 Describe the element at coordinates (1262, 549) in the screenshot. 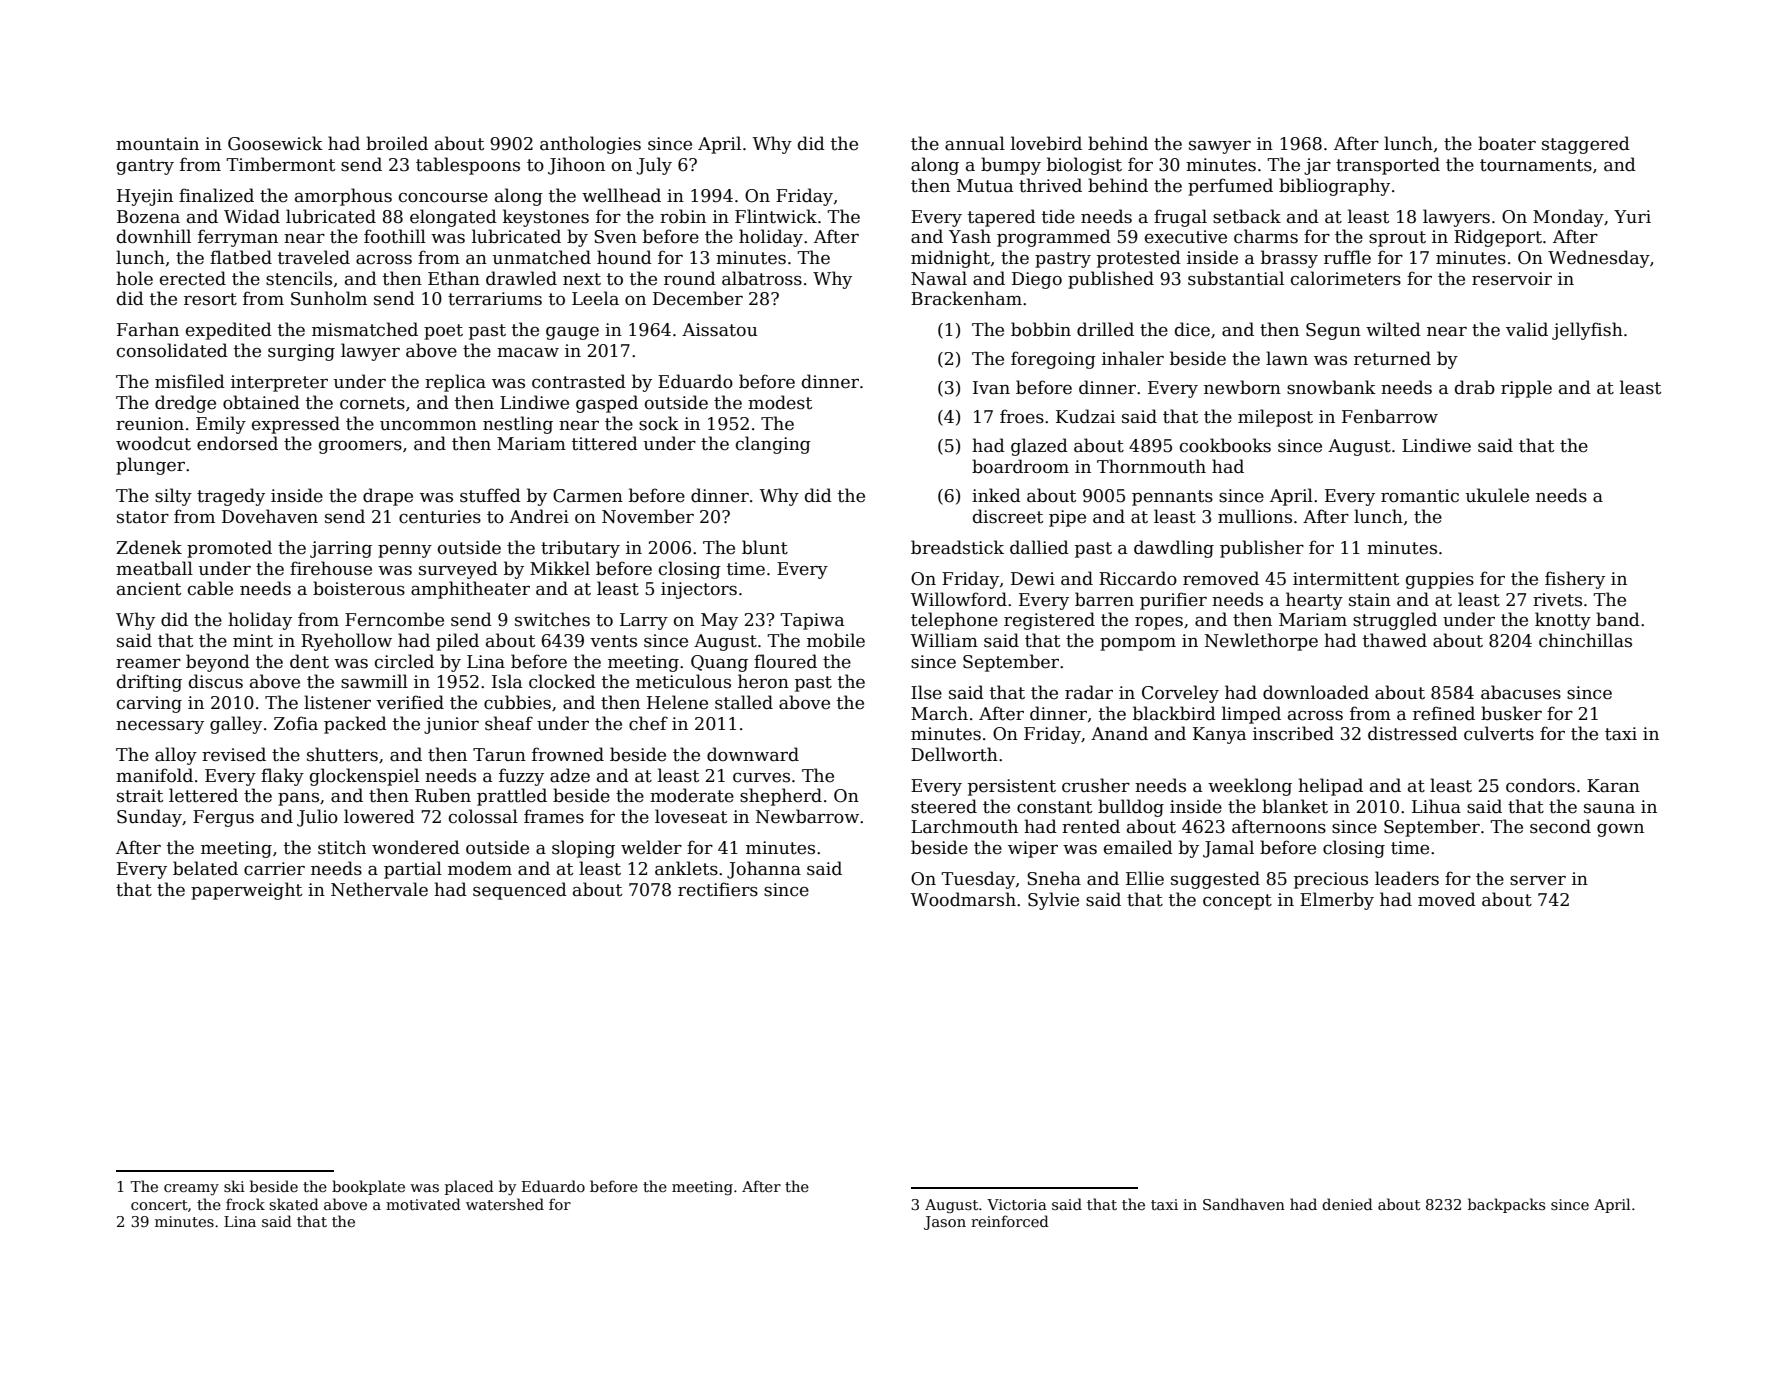

I see `publisher` at that location.
